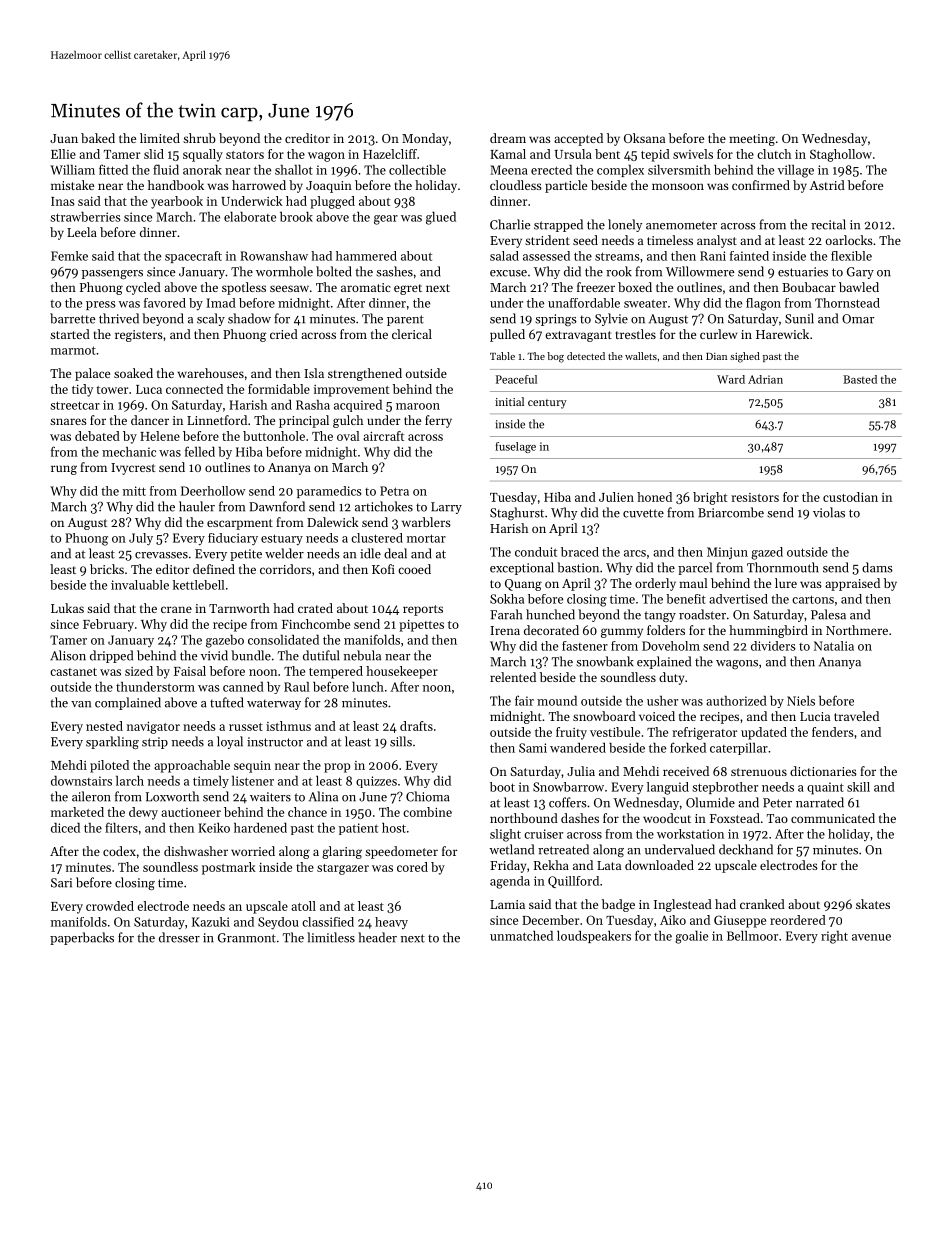  I want to click on postmark, so click(229, 868).
